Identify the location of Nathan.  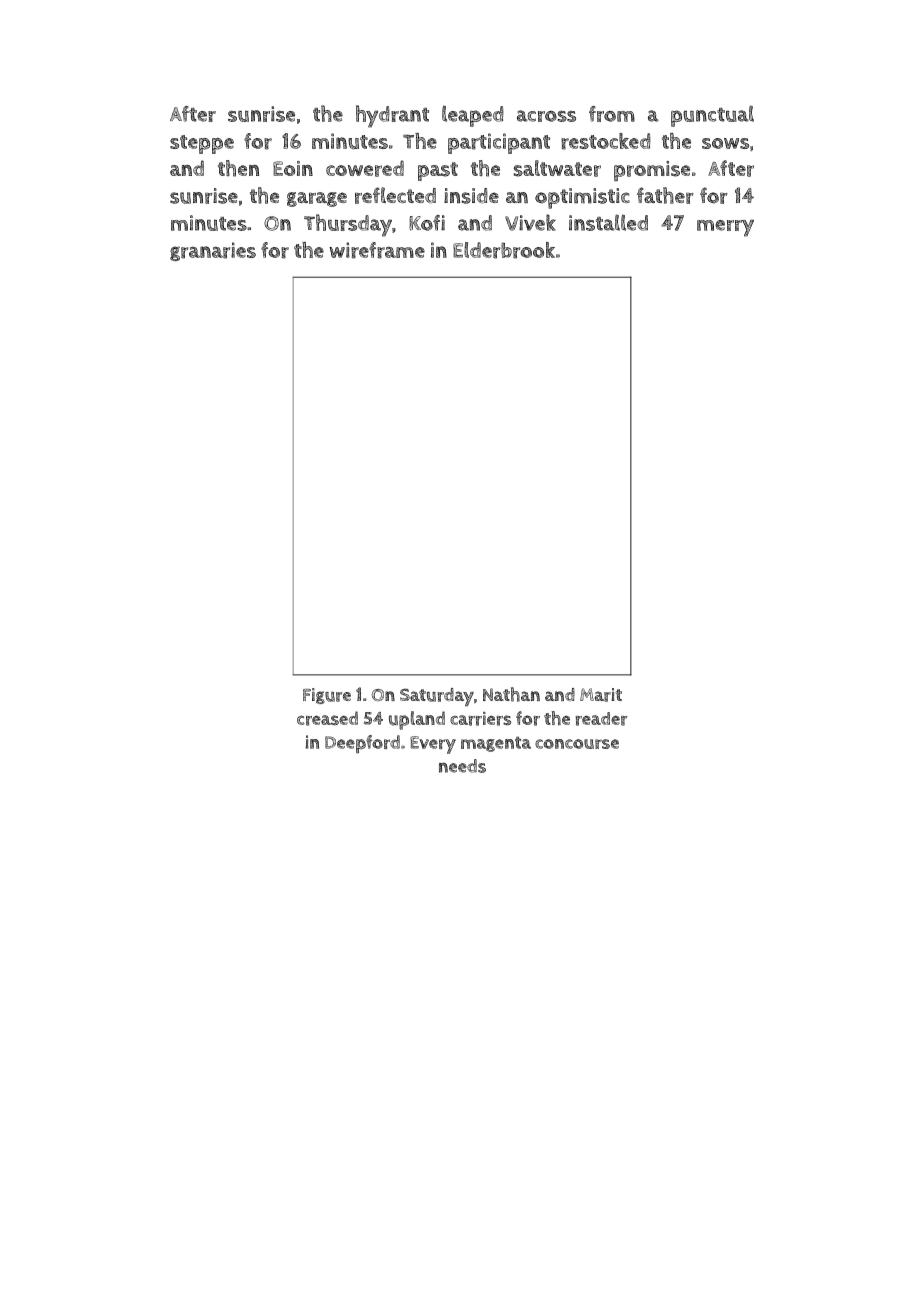
(511, 694).
